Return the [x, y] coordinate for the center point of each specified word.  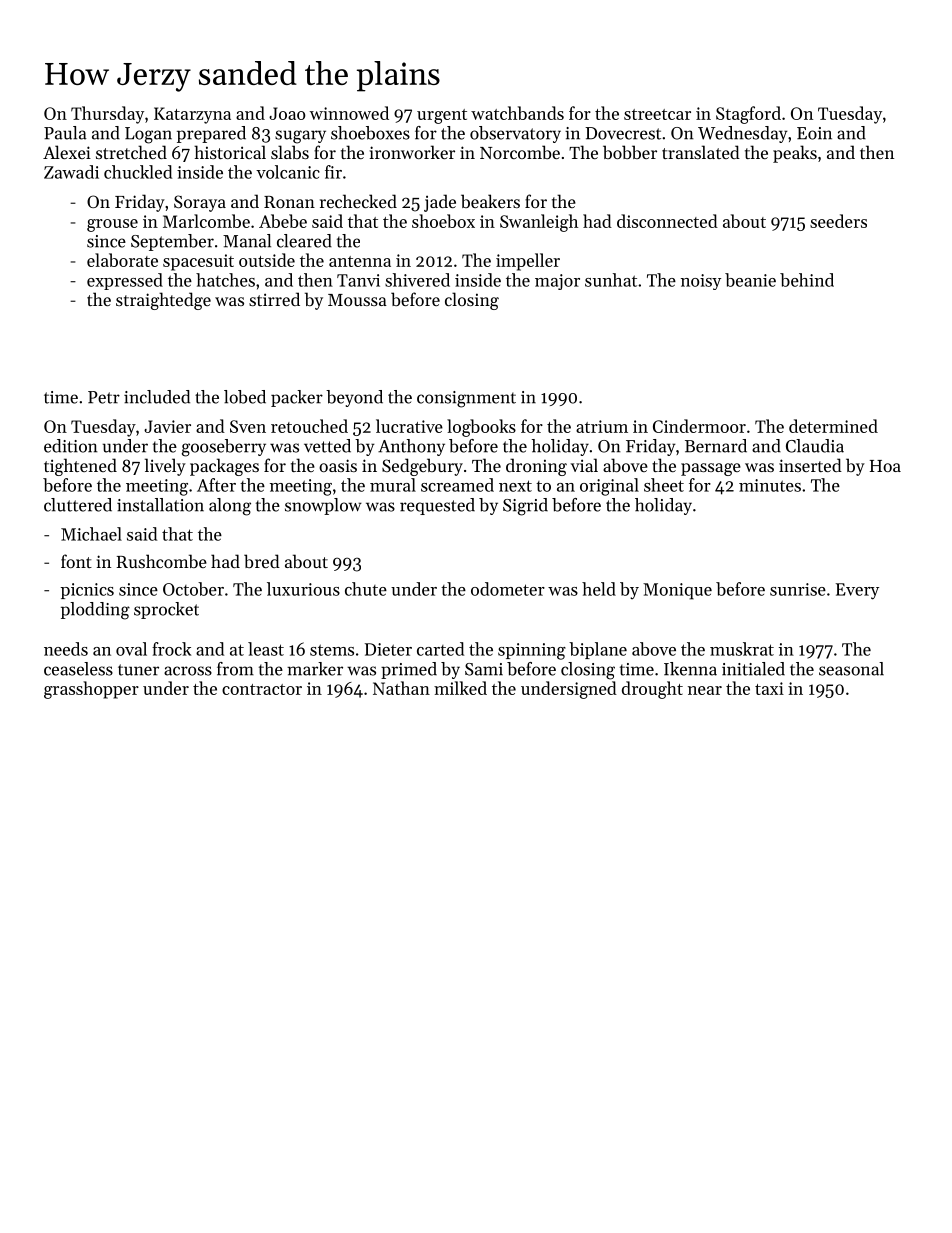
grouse [112, 225]
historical [230, 152]
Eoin [814, 133]
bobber [630, 152]
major [557, 282]
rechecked [358, 201]
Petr [104, 397]
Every [857, 591]
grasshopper [91, 690]
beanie [750, 280]
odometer [508, 589]
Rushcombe [161, 561]
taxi [769, 688]
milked [460, 688]
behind [807, 280]
